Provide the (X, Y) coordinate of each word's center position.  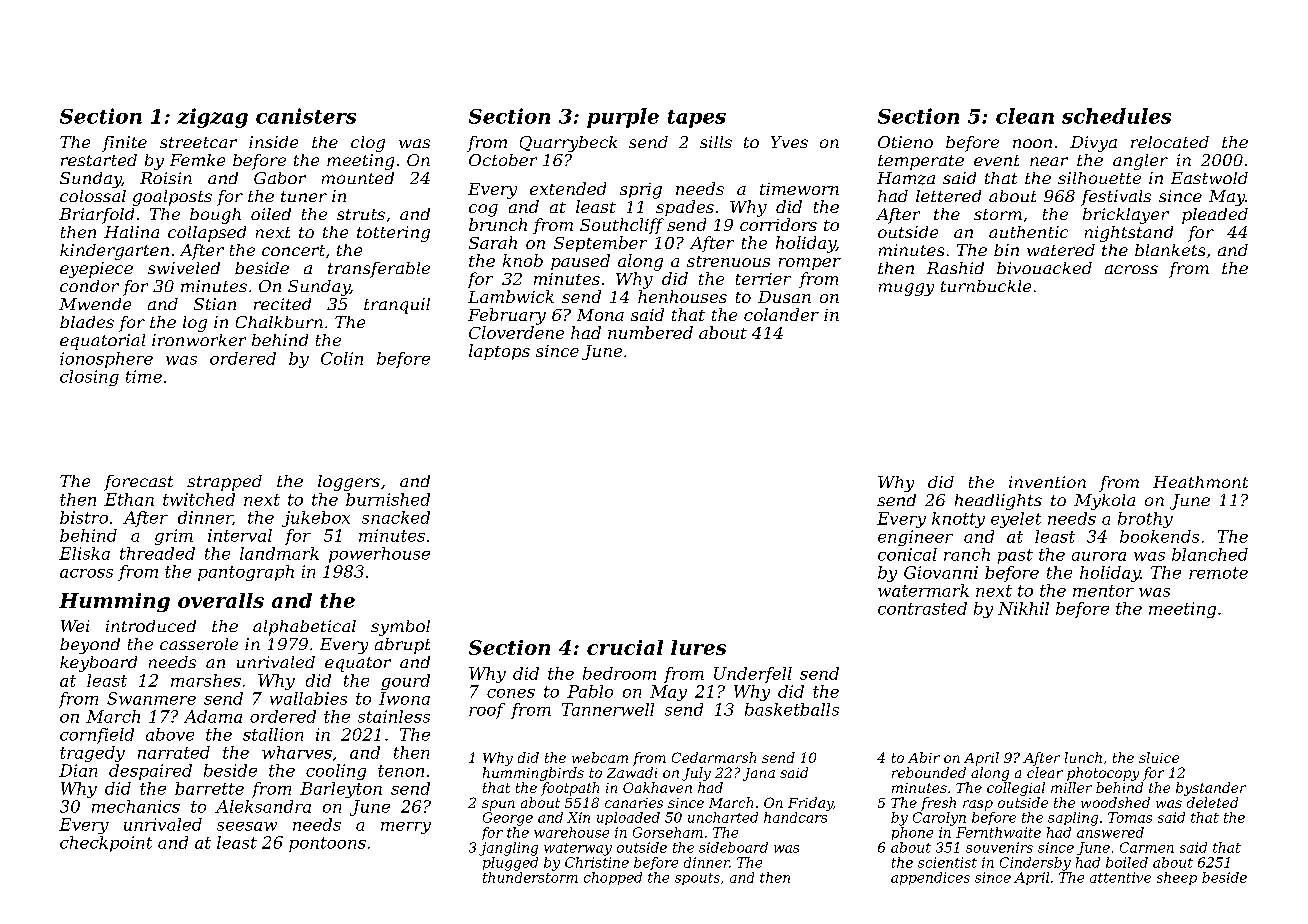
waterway (578, 849)
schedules (1116, 116)
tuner (304, 196)
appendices (930, 878)
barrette (209, 788)
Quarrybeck (568, 144)
